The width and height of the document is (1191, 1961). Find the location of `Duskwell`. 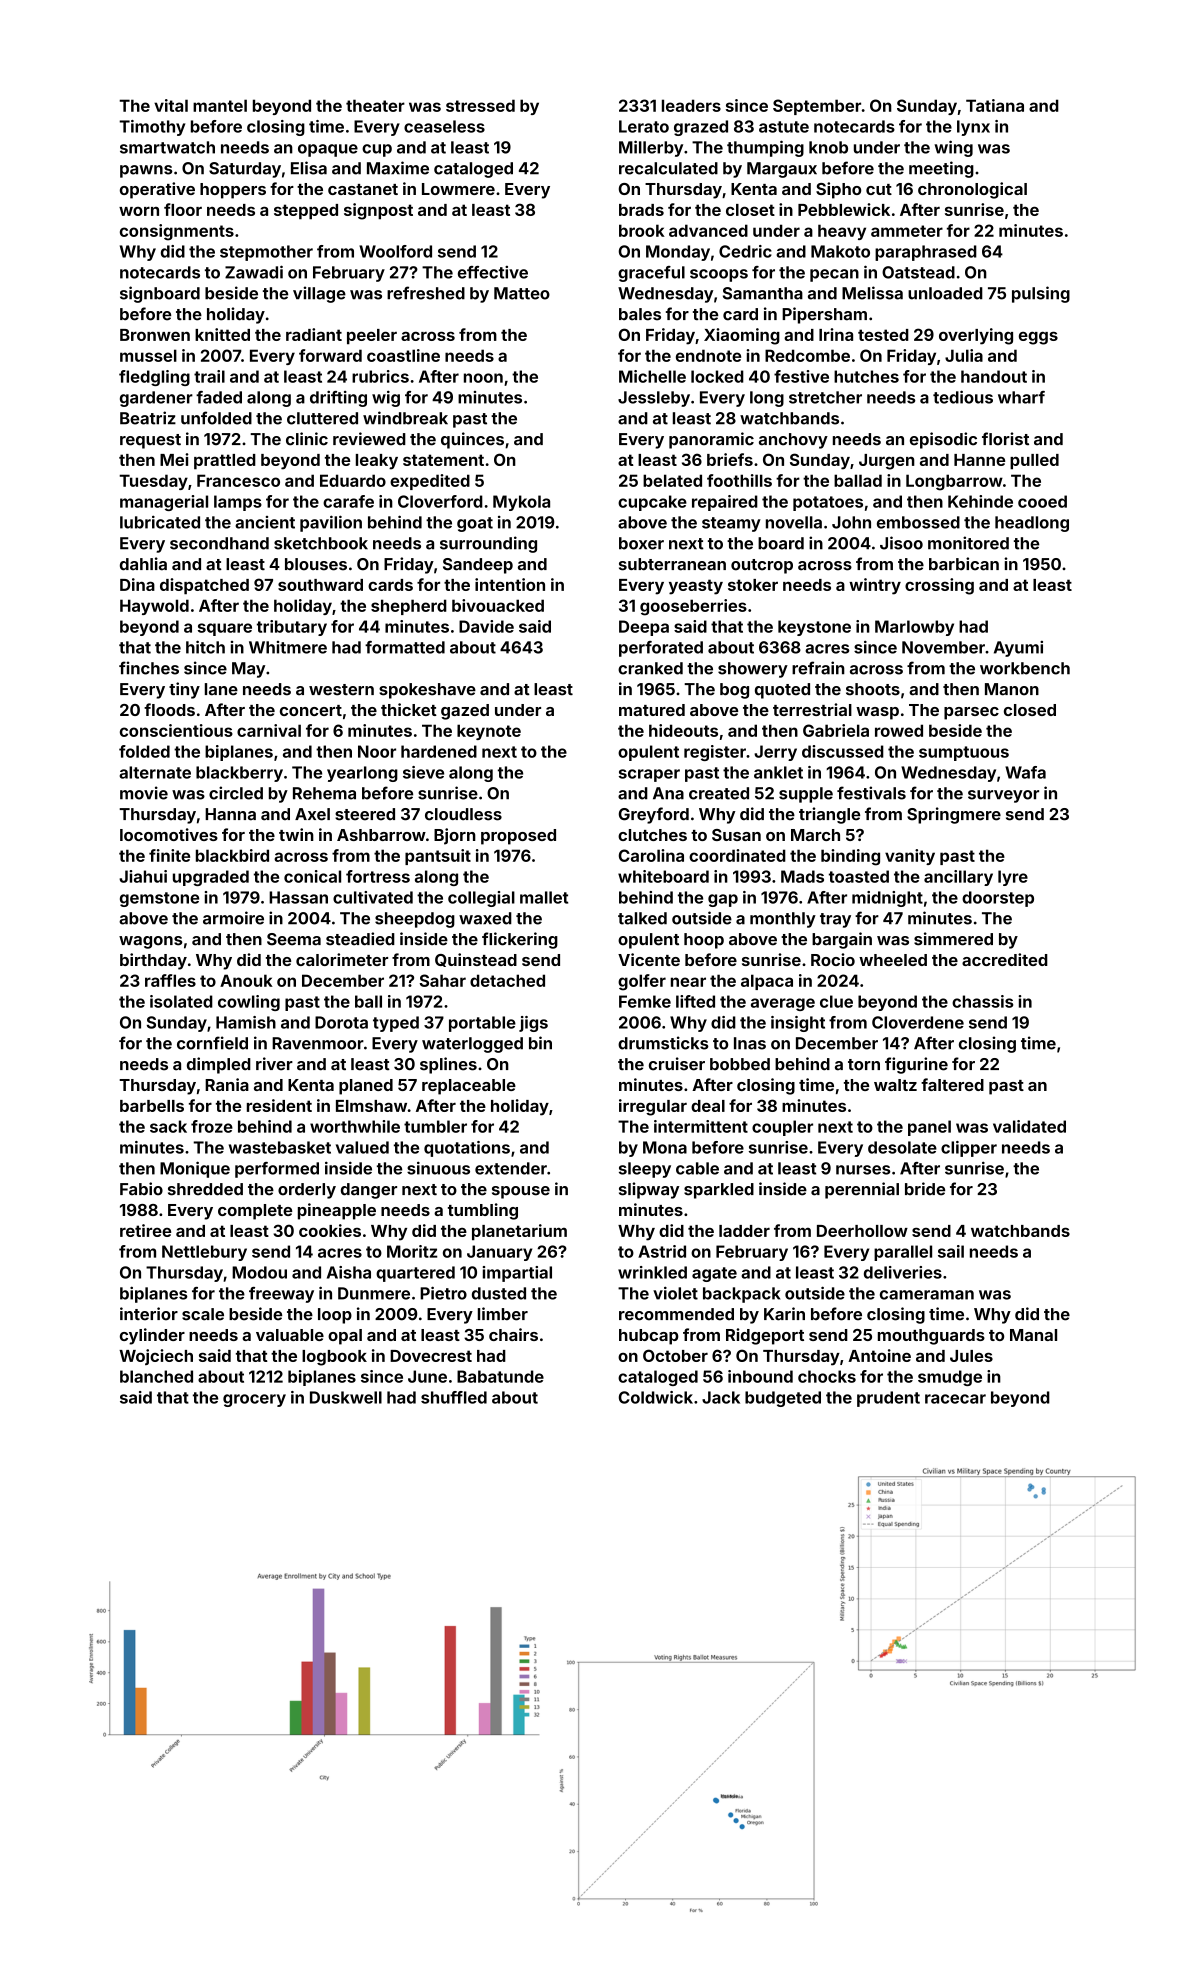

Duskwell is located at coordinates (346, 1397).
